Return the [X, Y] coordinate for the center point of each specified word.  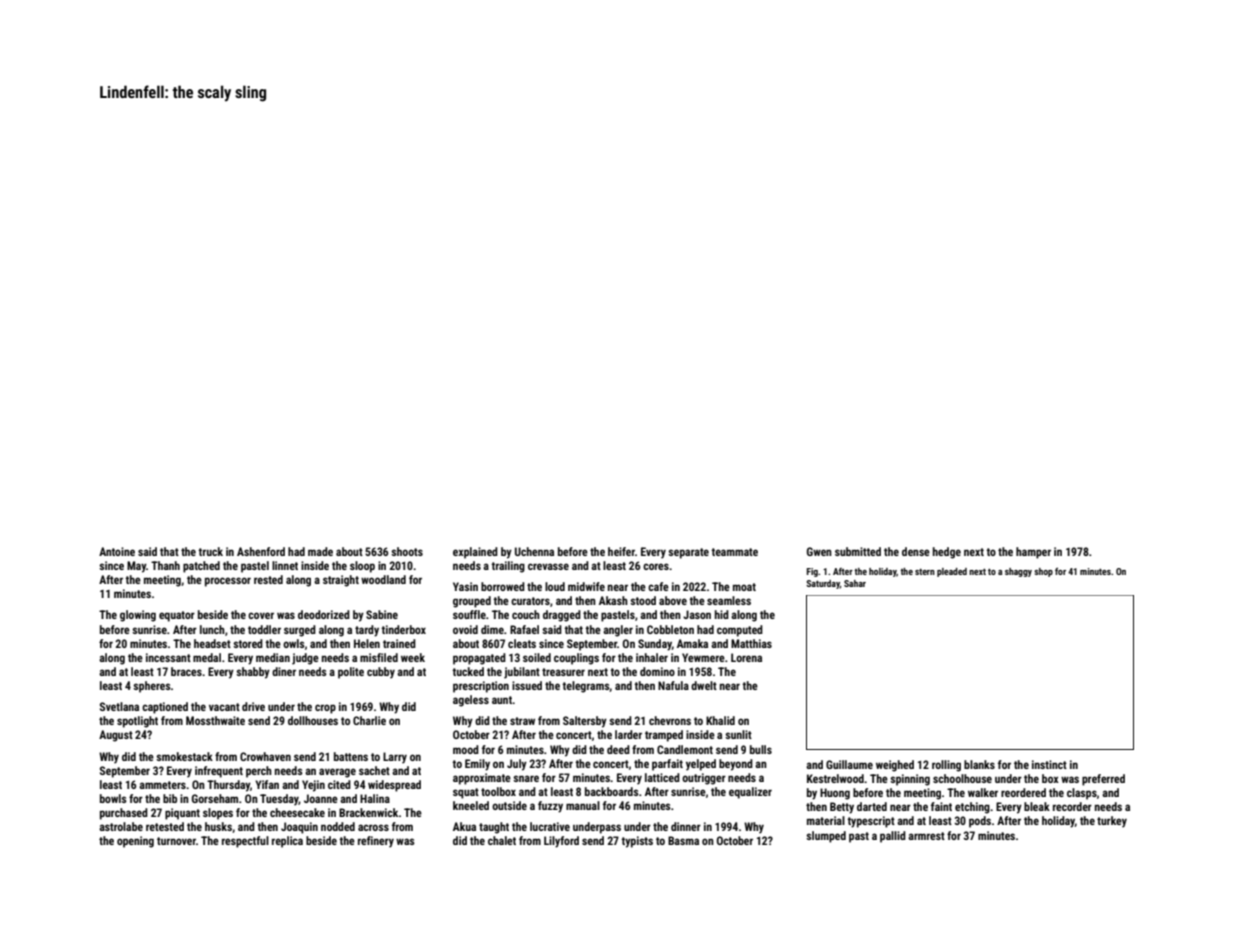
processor [228, 582]
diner [284, 671]
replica [287, 842]
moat [744, 587]
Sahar [855, 583]
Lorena [746, 657]
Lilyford [561, 842]
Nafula [673, 685]
